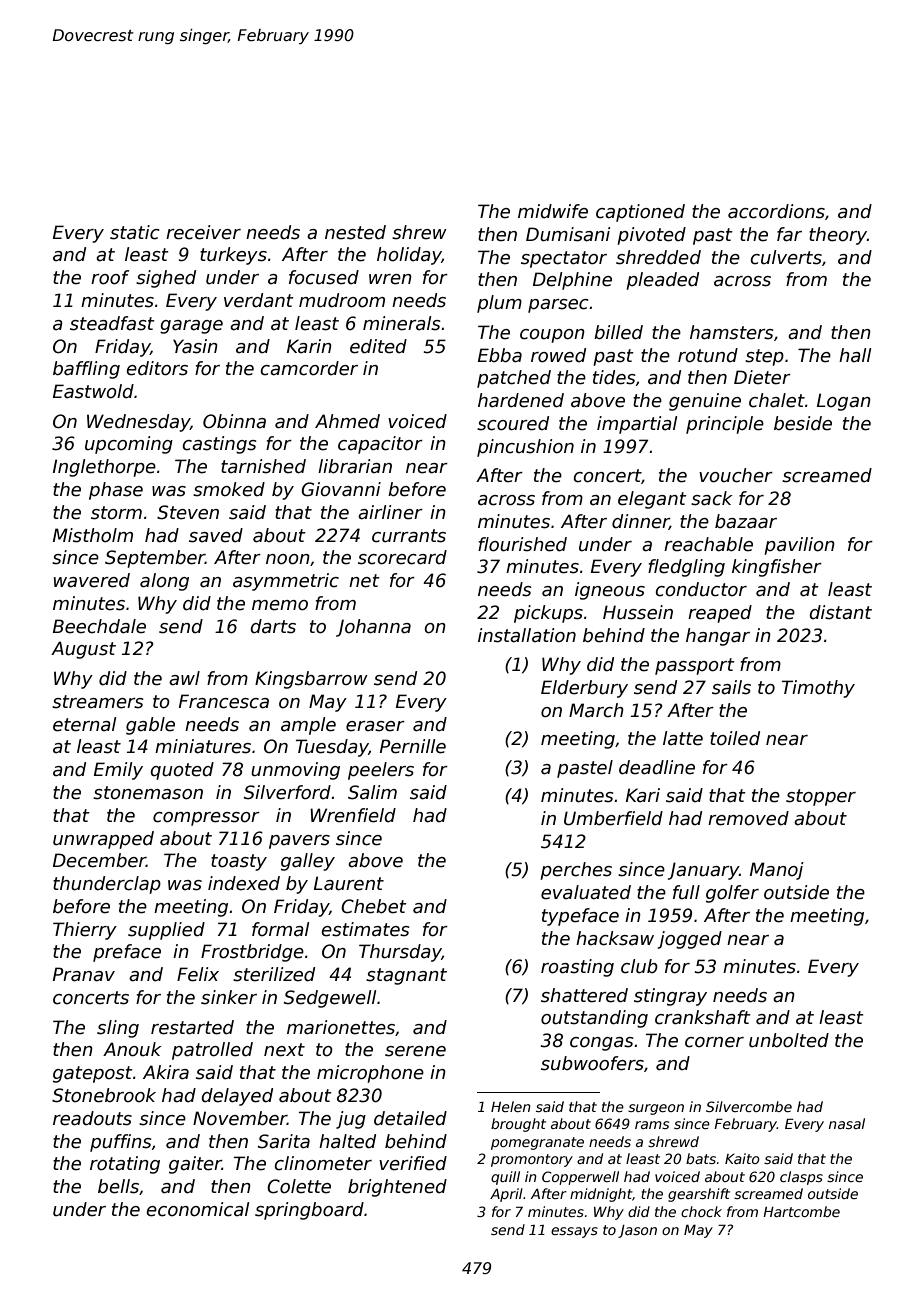 This document has width=924, height=1314. Describe the element at coordinates (592, 1063) in the document. I see `subwoofers` at that location.
